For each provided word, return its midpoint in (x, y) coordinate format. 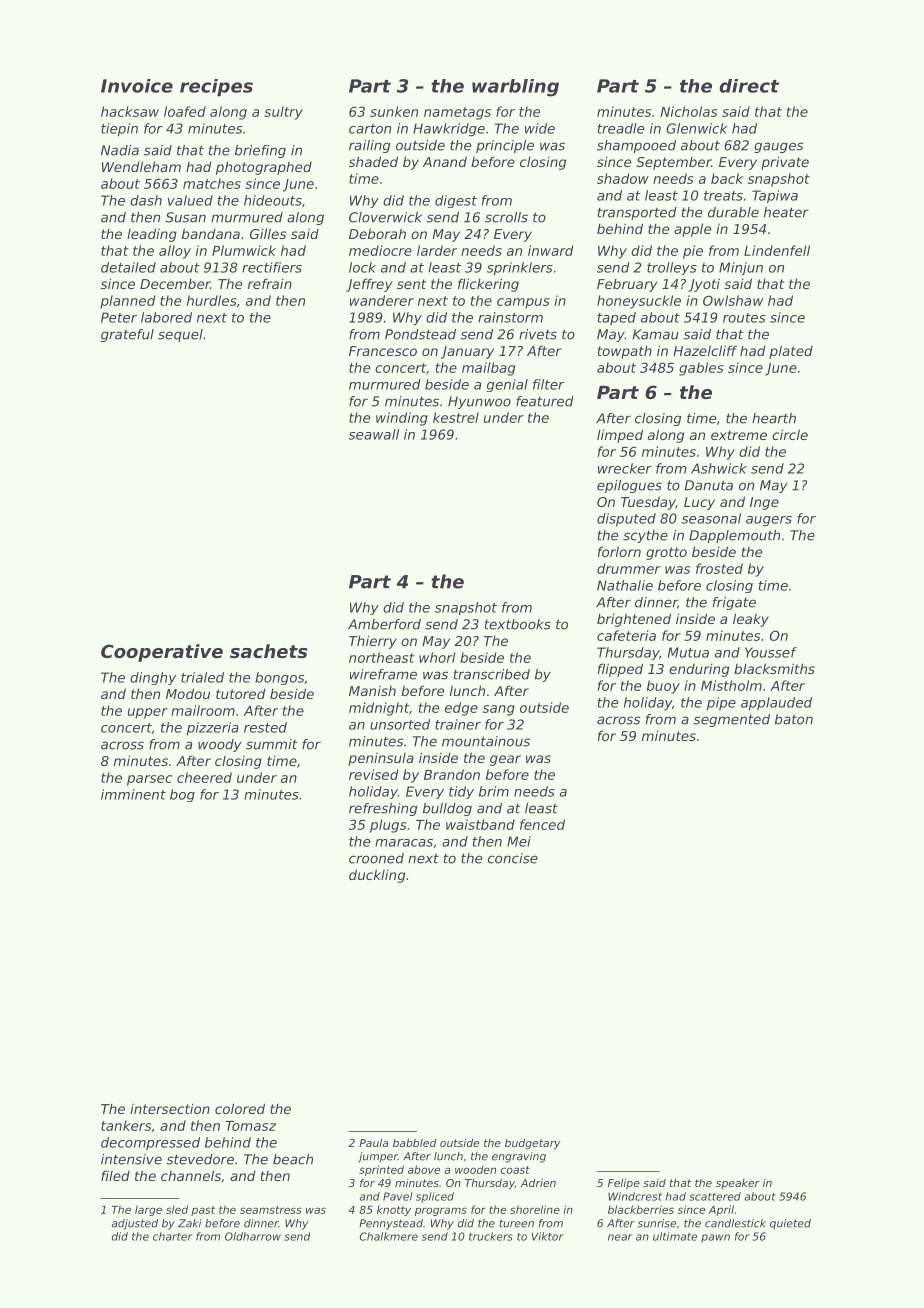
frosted (719, 568)
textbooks (518, 624)
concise (513, 858)
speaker (738, 1184)
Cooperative (162, 653)
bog (182, 795)
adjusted (135, 1224)
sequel (180, 335)
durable (733, 212)
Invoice (137, 86)
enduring (699, 670)
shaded (373, 161)
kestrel (456, 417)
